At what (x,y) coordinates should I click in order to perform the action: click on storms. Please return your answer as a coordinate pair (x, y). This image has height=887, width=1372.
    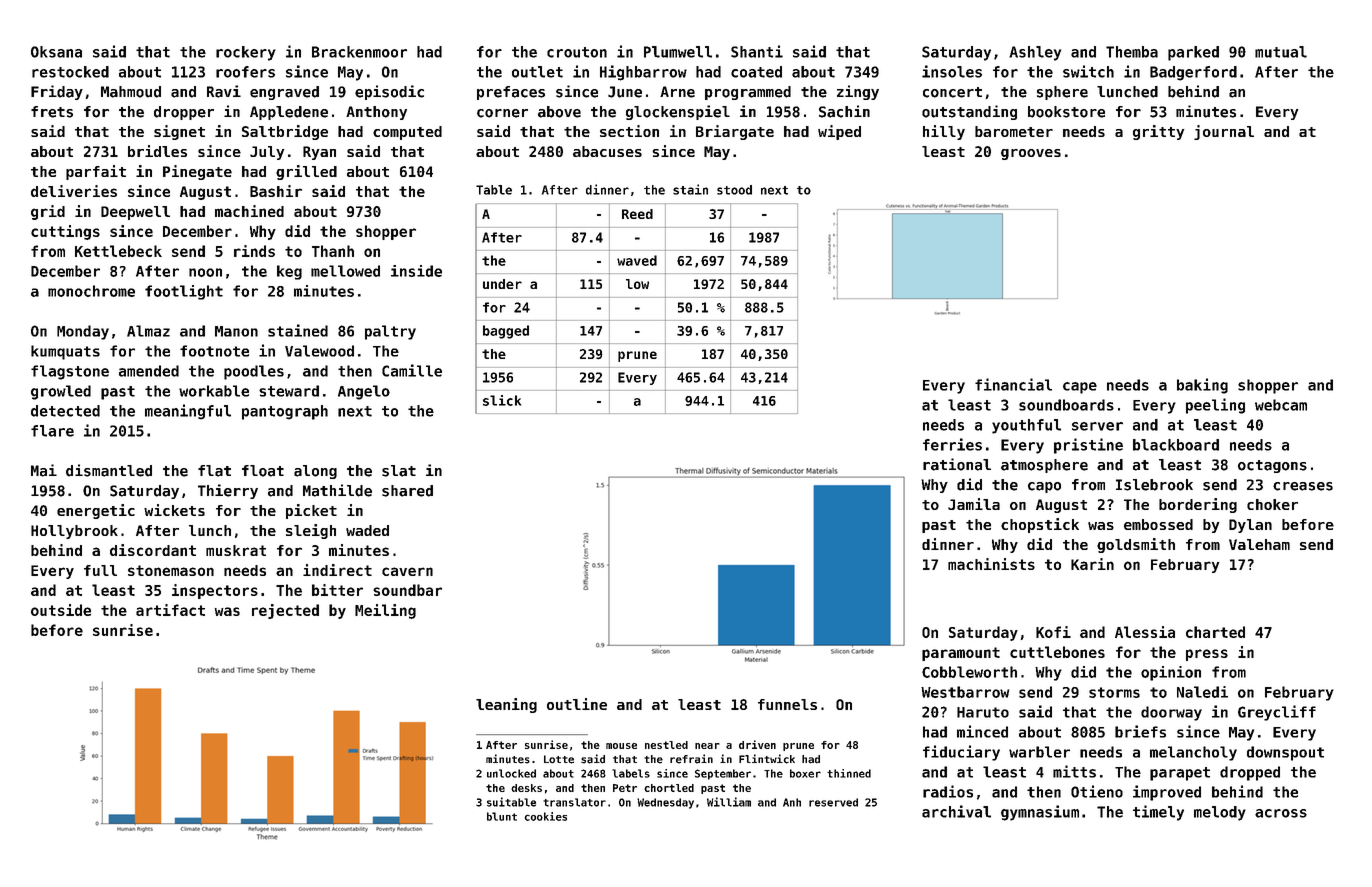
    Looking at the image, I should click on (1114, 692).
